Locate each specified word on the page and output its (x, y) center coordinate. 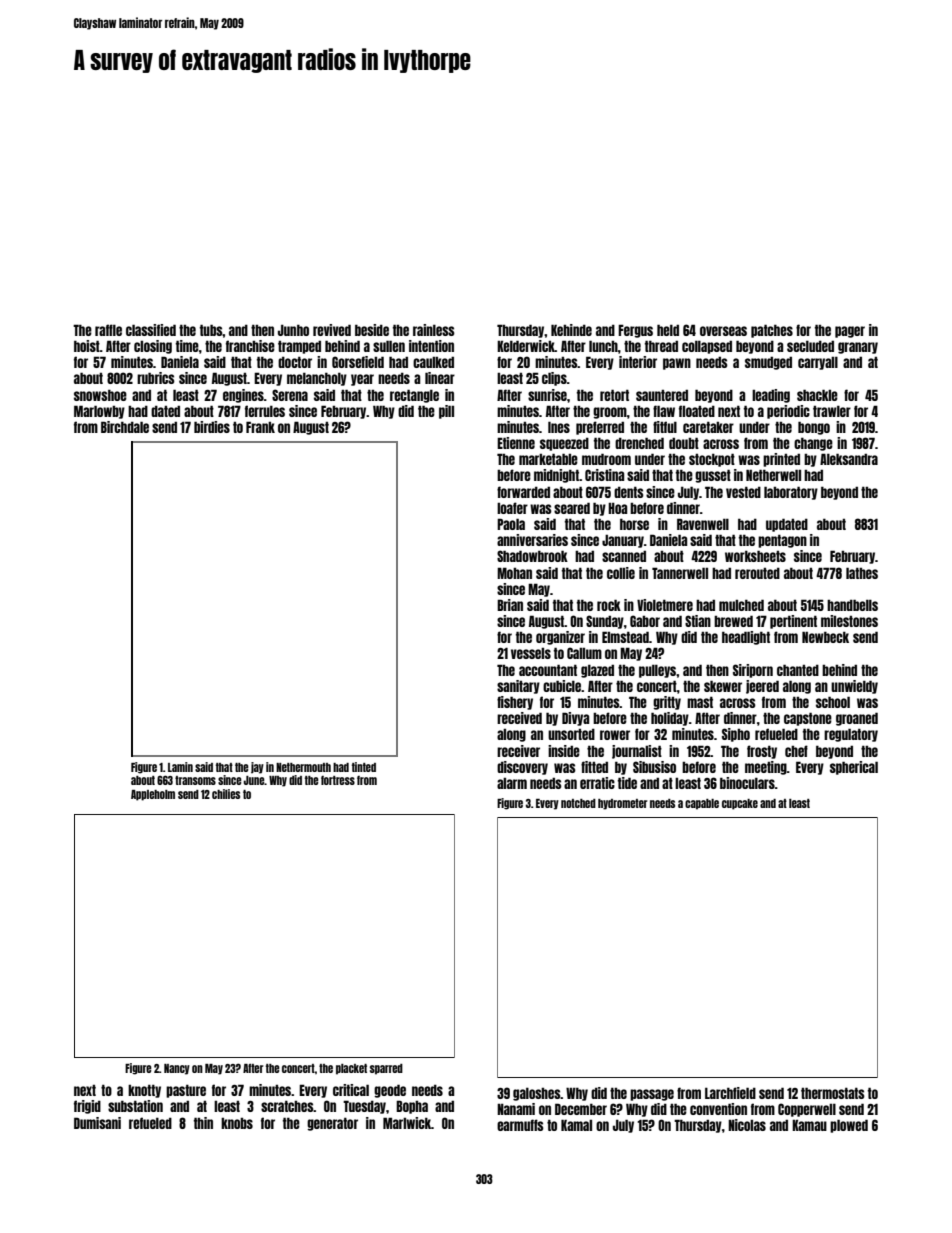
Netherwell (773, 475)
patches (772, 331)
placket (351, 1069)
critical (351, 1090)
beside (372, 330)
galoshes (536, 1094)
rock (609, 605)
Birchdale (125, 427)
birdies (212, 427)
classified (151, 330)
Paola (511, 524)
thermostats (833, 1093)
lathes (862, 573)
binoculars (747, 783)
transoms (195, 780)
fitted (594, 767)
